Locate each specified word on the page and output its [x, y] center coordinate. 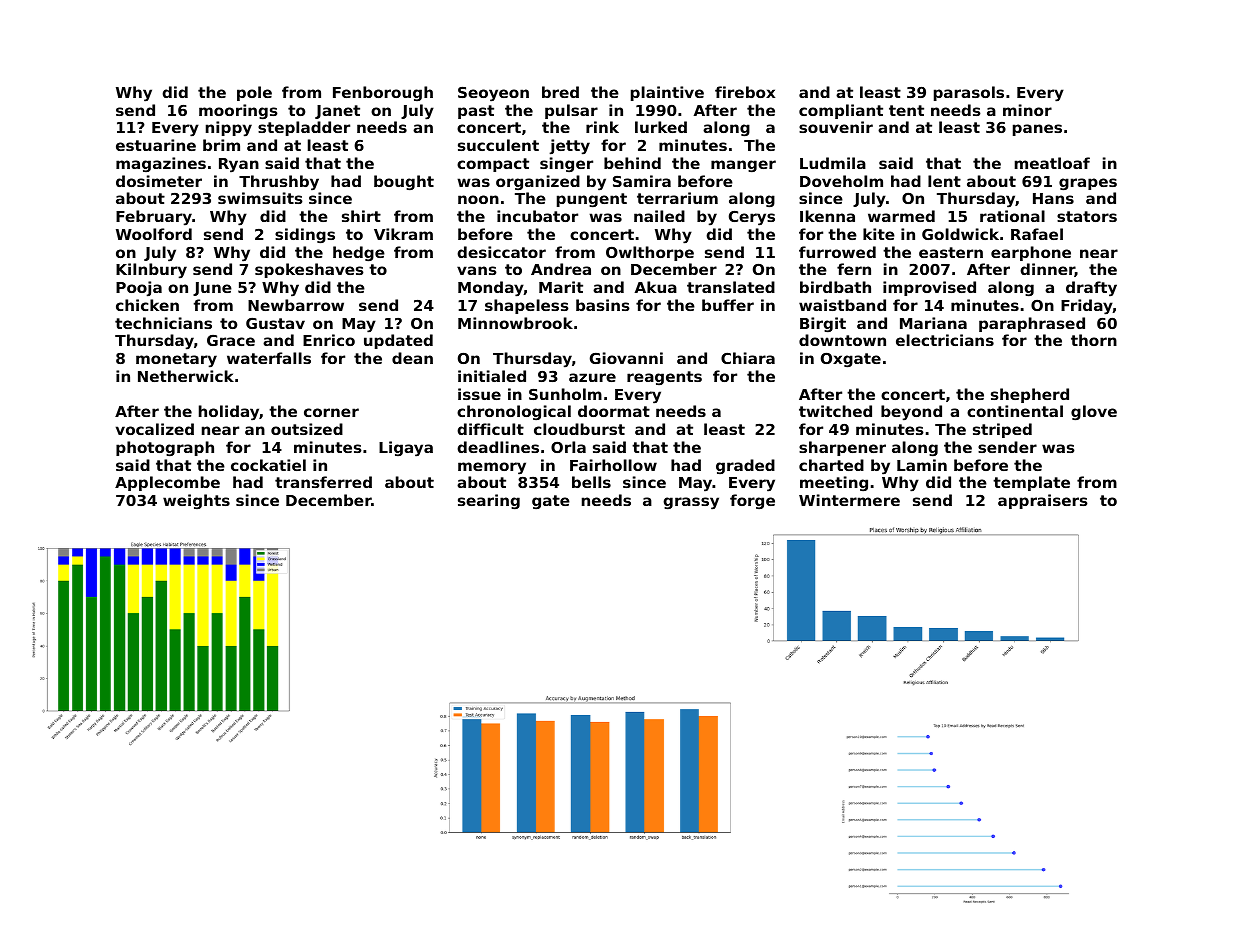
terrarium [677, 198]
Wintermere [849, 500]
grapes [1088, 184]
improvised [929, 288]
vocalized [155, 429]
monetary [176, 360]
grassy [691, 503]
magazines [161, 164]
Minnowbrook [515, 323]
